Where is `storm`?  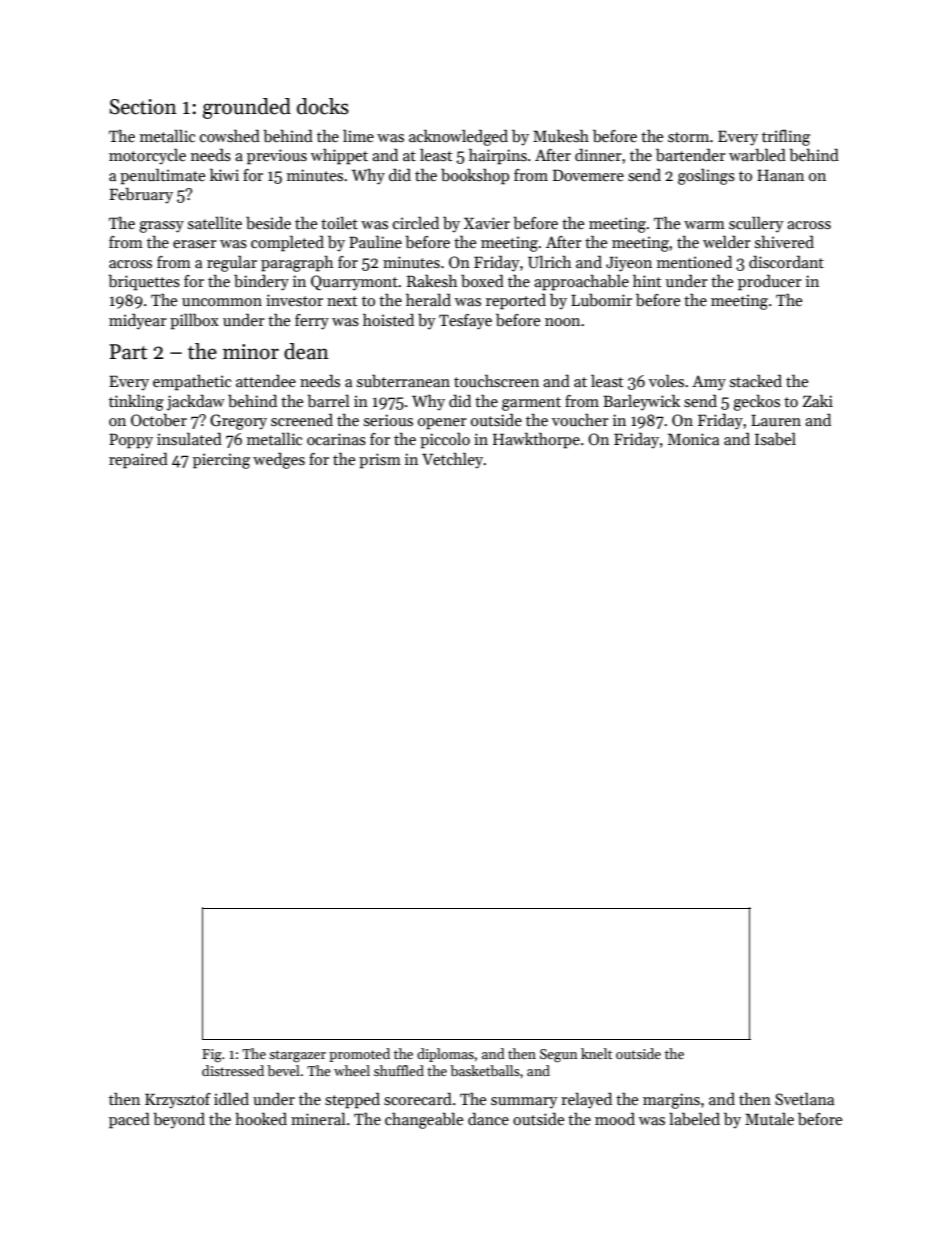
storm is located at coordinates (688, 137).
